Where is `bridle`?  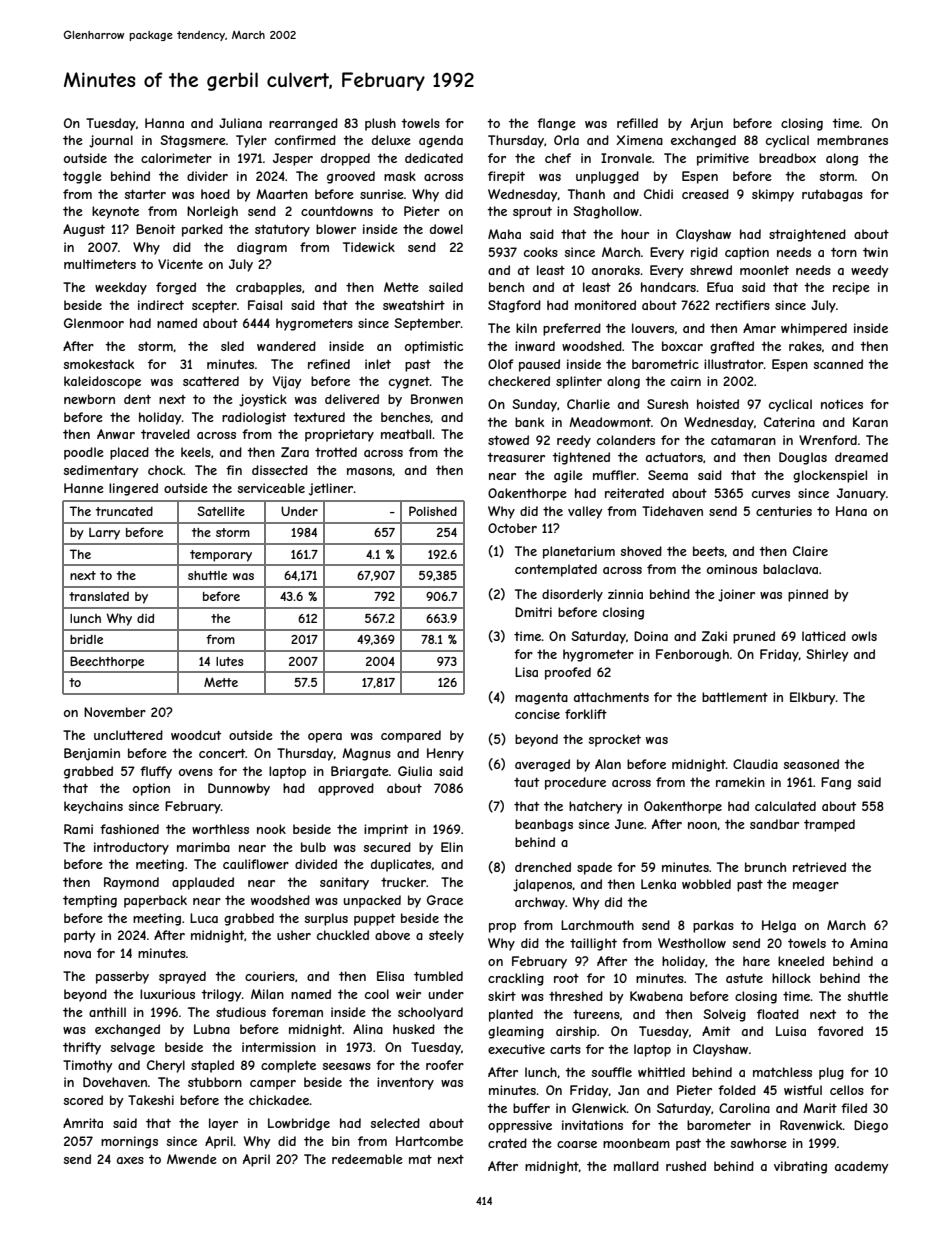
bridle is located at coordinates (86, 639).
